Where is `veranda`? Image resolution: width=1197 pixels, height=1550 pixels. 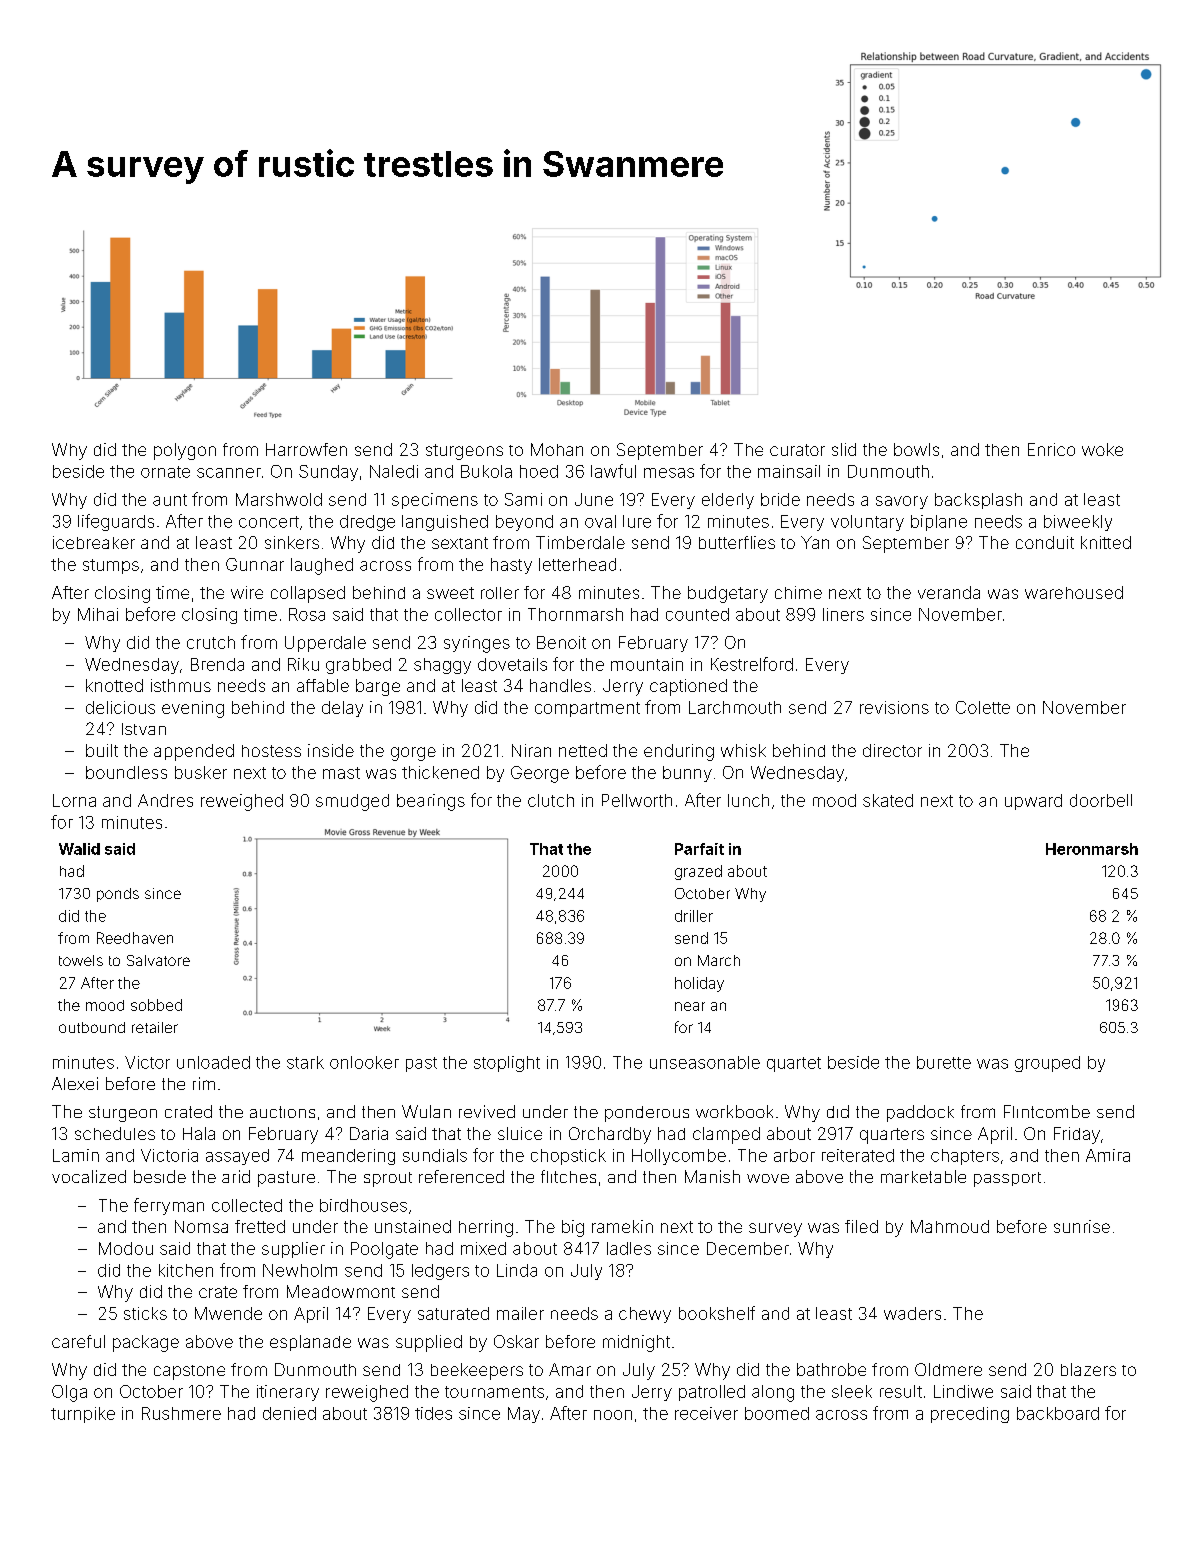 veranda is located at coordinates (949, 592).
